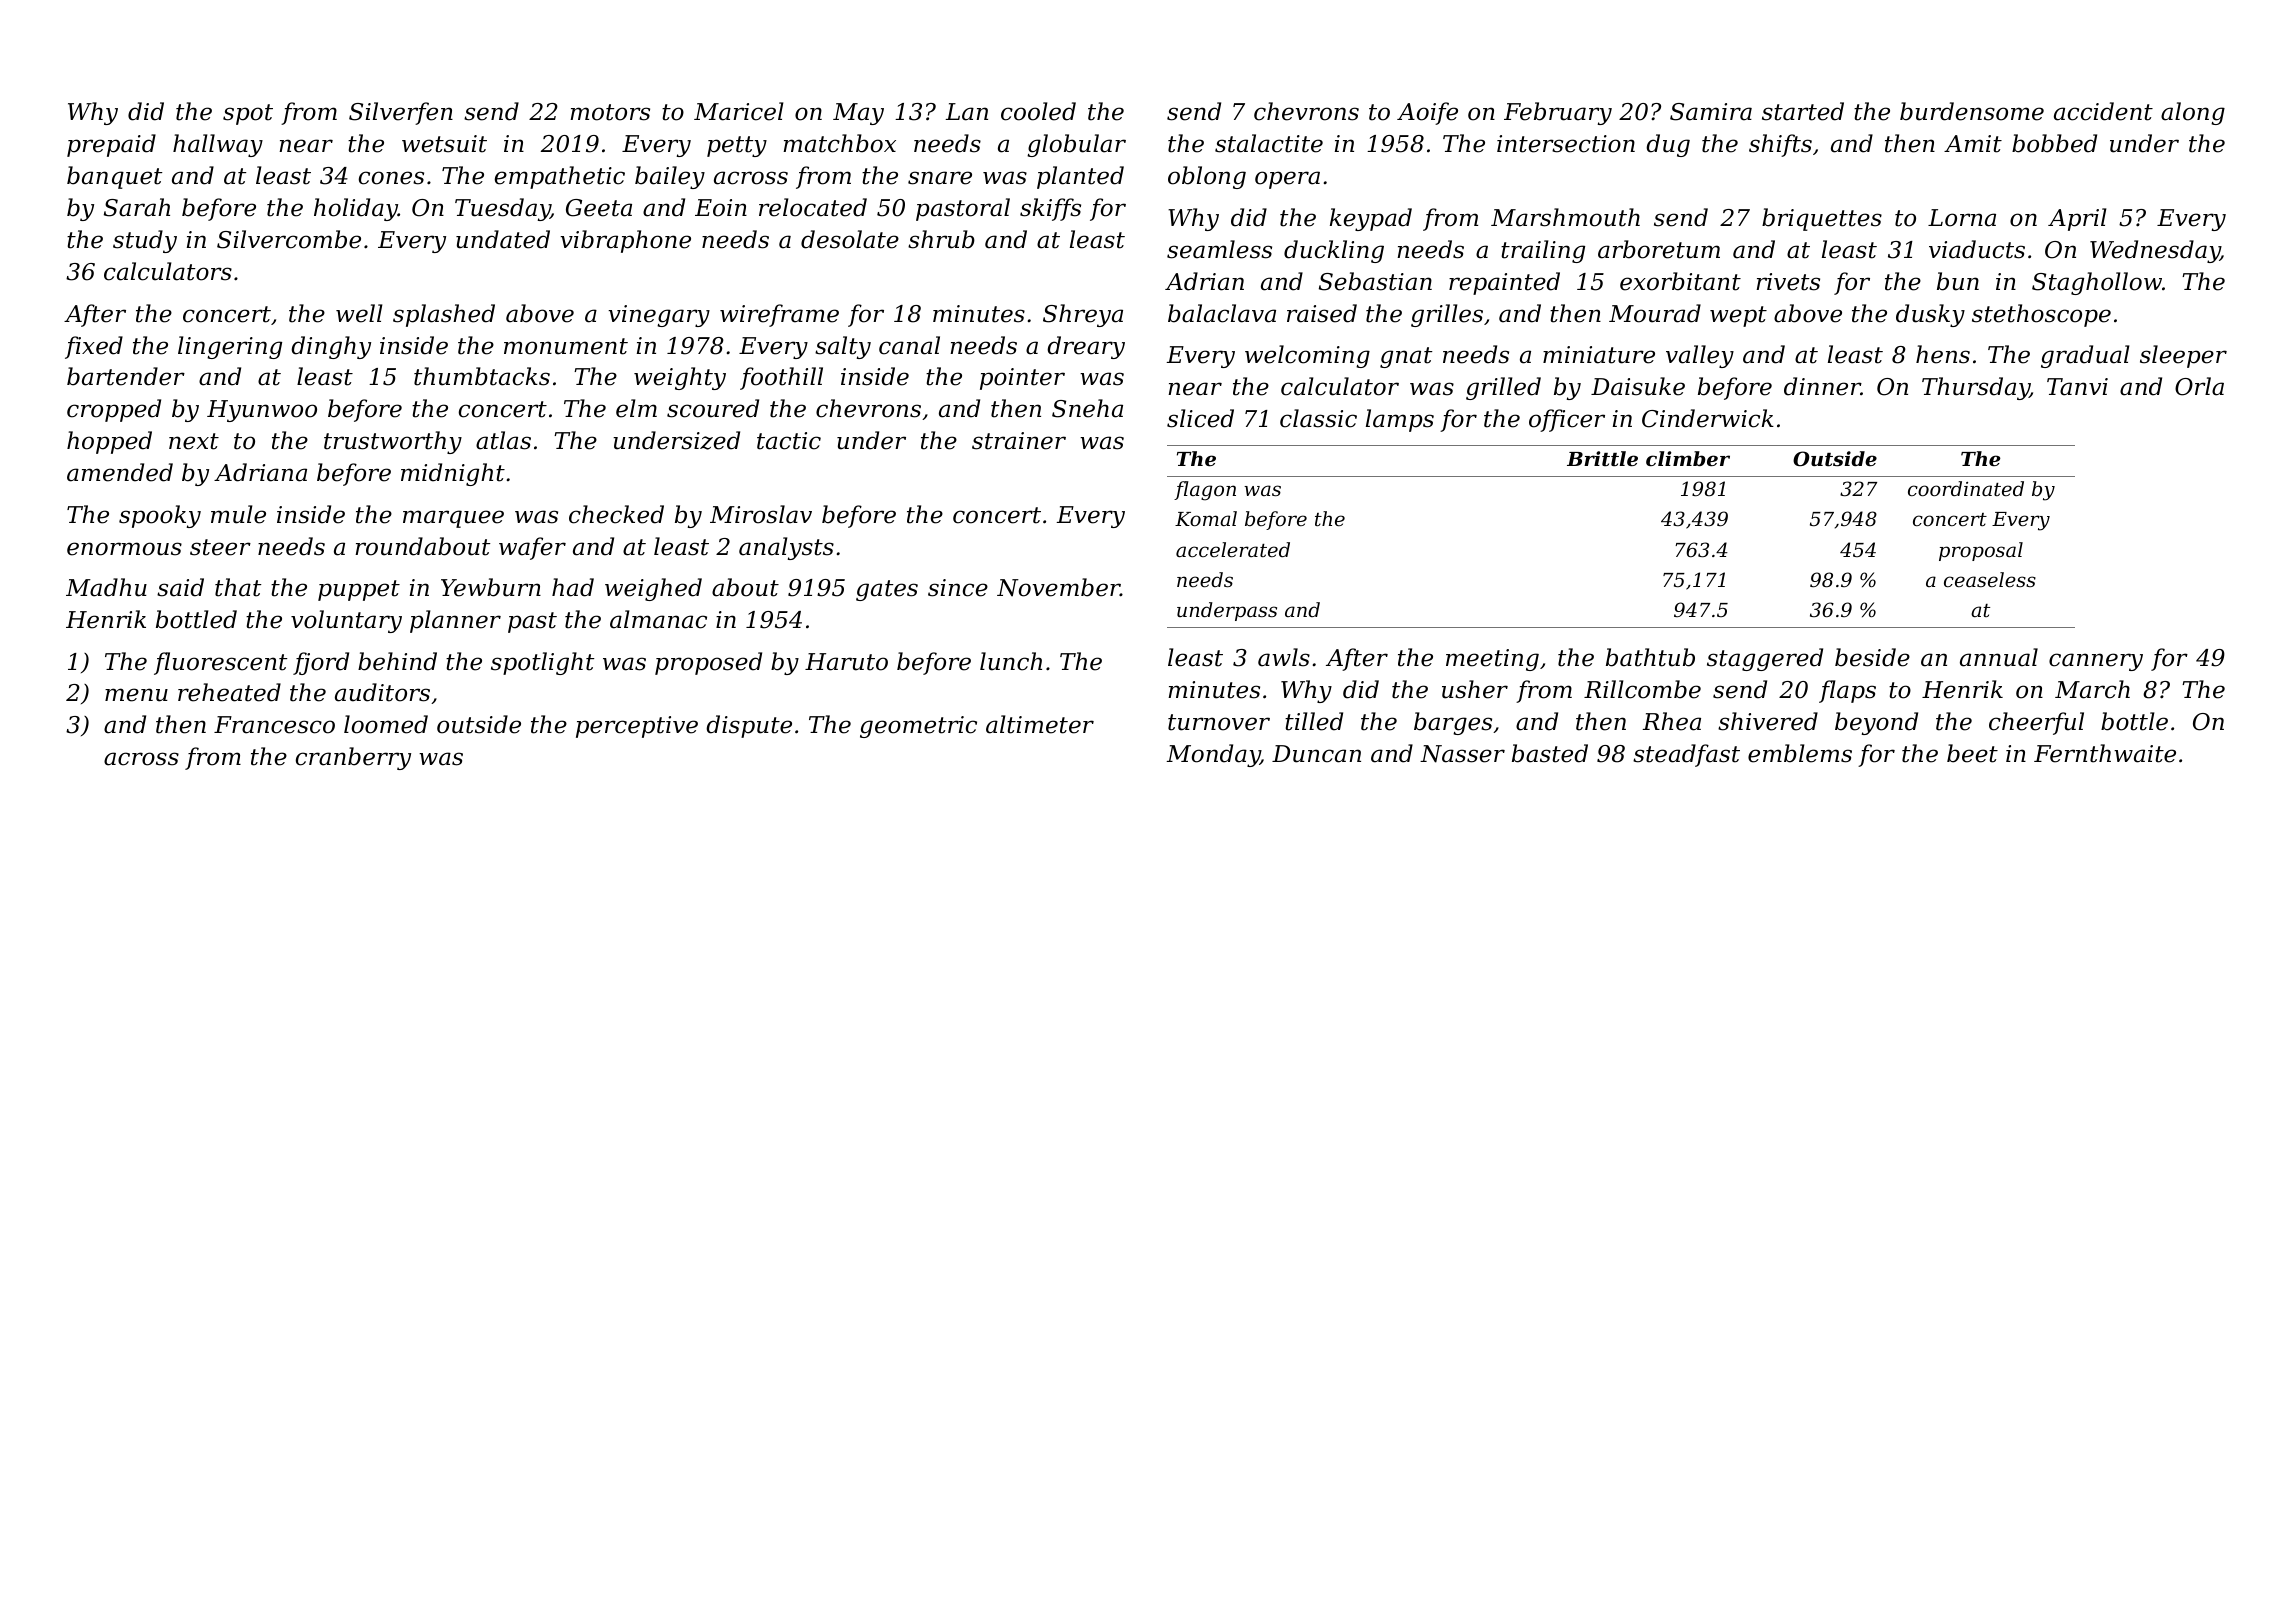 The width and height of the page is (2292, 1620). Describe the element at coordinates (503, 239) in the page. I see `undated` at that location.
